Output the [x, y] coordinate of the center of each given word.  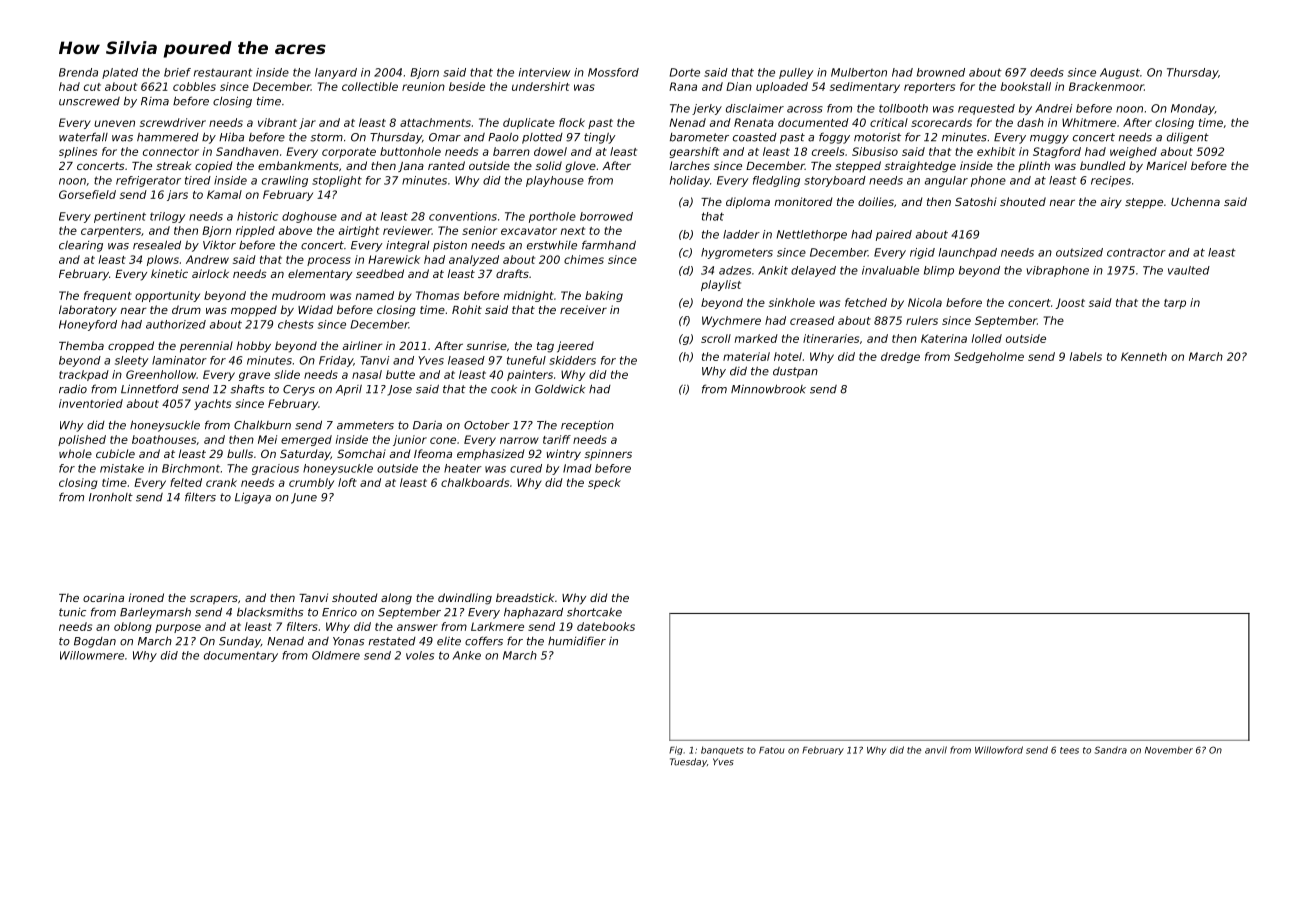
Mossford [613, 72]
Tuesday [688, 762]
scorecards [941, 122]
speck [604, 483]
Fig [676, 750]
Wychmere [731, 321]
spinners [608, 454]
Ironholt [111, 497]
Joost [1070, 303]
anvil [936, 750]
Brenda [78, 72]
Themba [81, 345]
